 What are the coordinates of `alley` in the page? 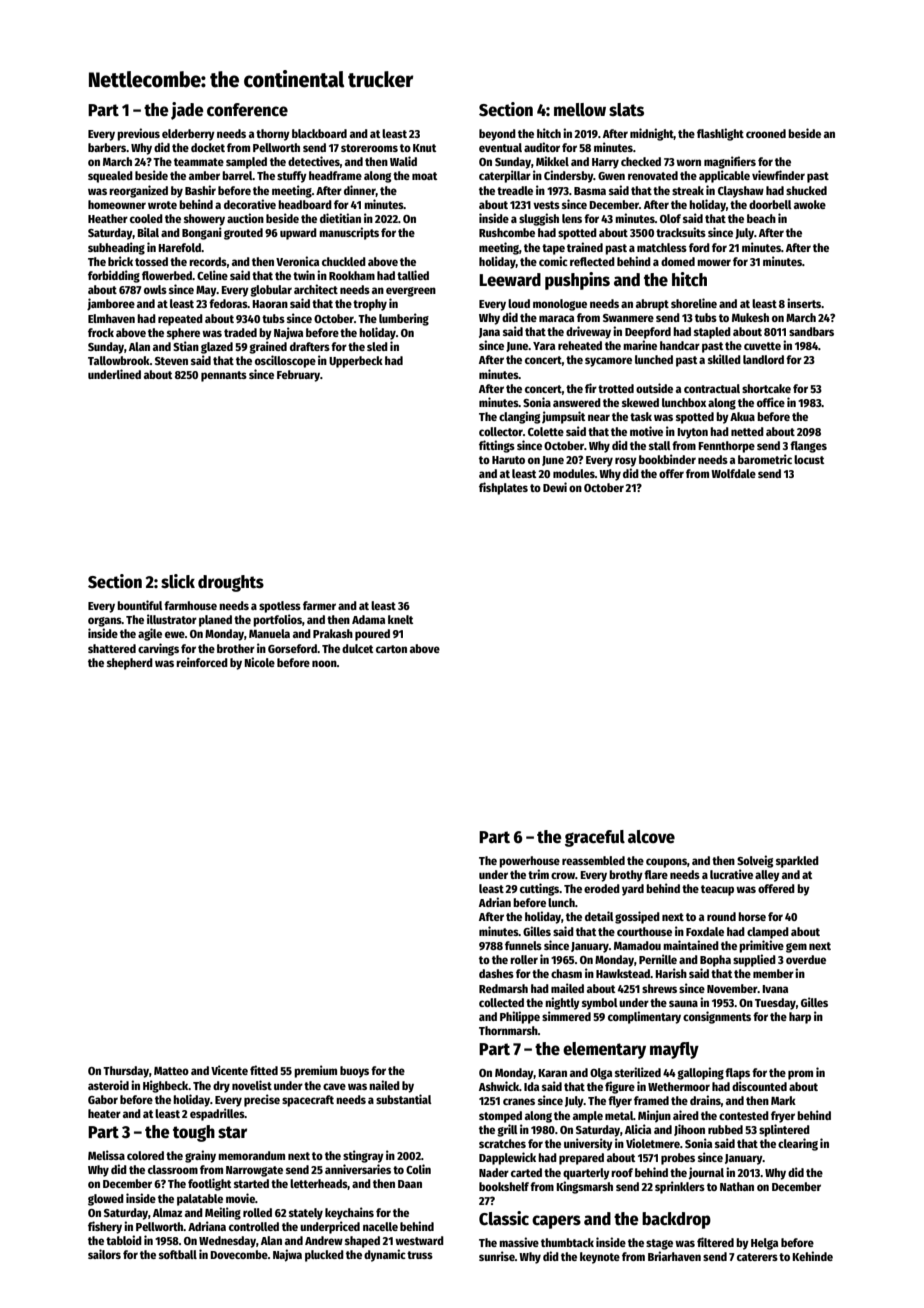 It's located at (767, 876).
